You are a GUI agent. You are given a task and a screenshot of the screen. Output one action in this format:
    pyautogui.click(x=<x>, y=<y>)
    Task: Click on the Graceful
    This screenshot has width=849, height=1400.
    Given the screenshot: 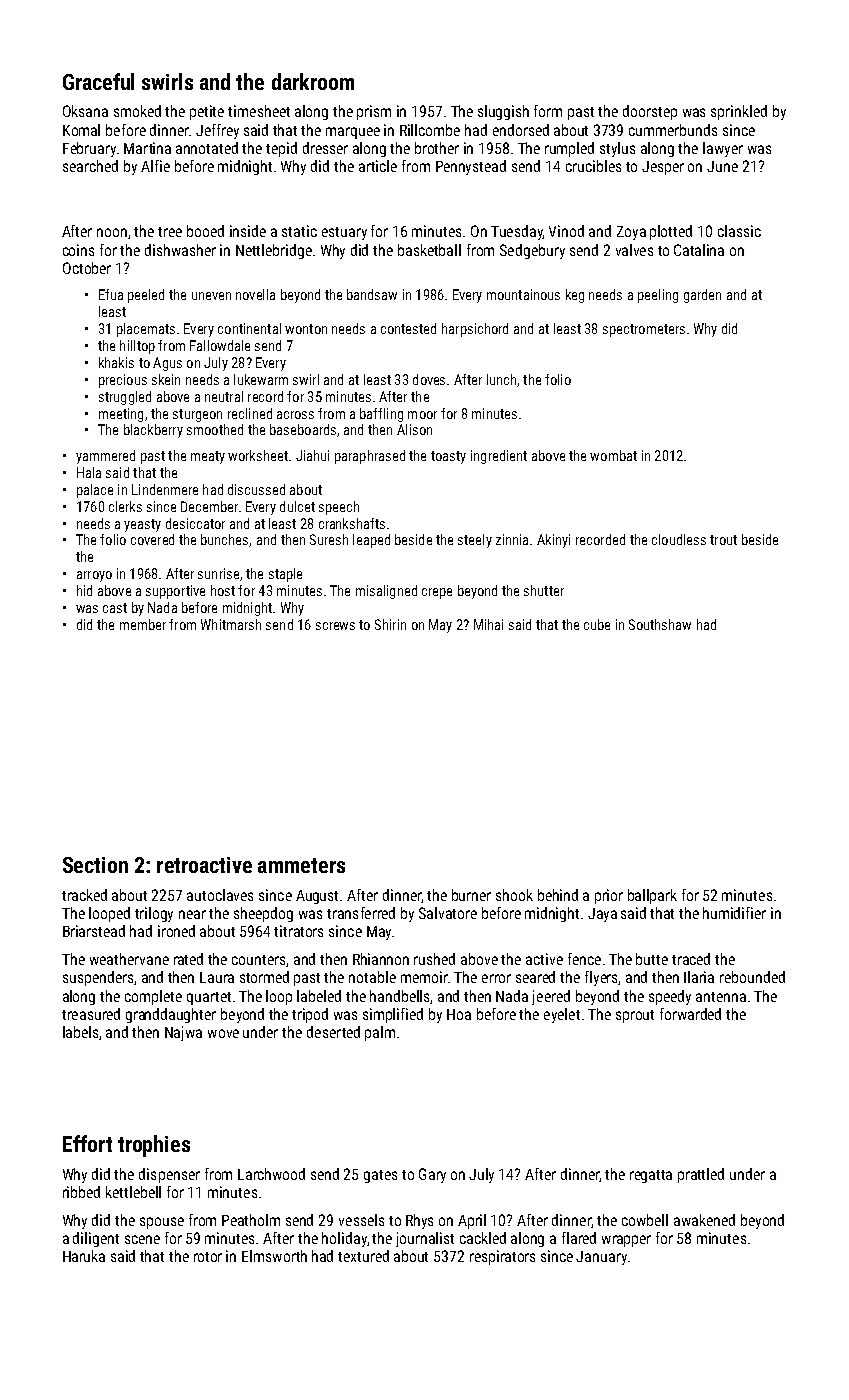 What is the action you would take?
    pyautogui.click(x=98, y=81)
